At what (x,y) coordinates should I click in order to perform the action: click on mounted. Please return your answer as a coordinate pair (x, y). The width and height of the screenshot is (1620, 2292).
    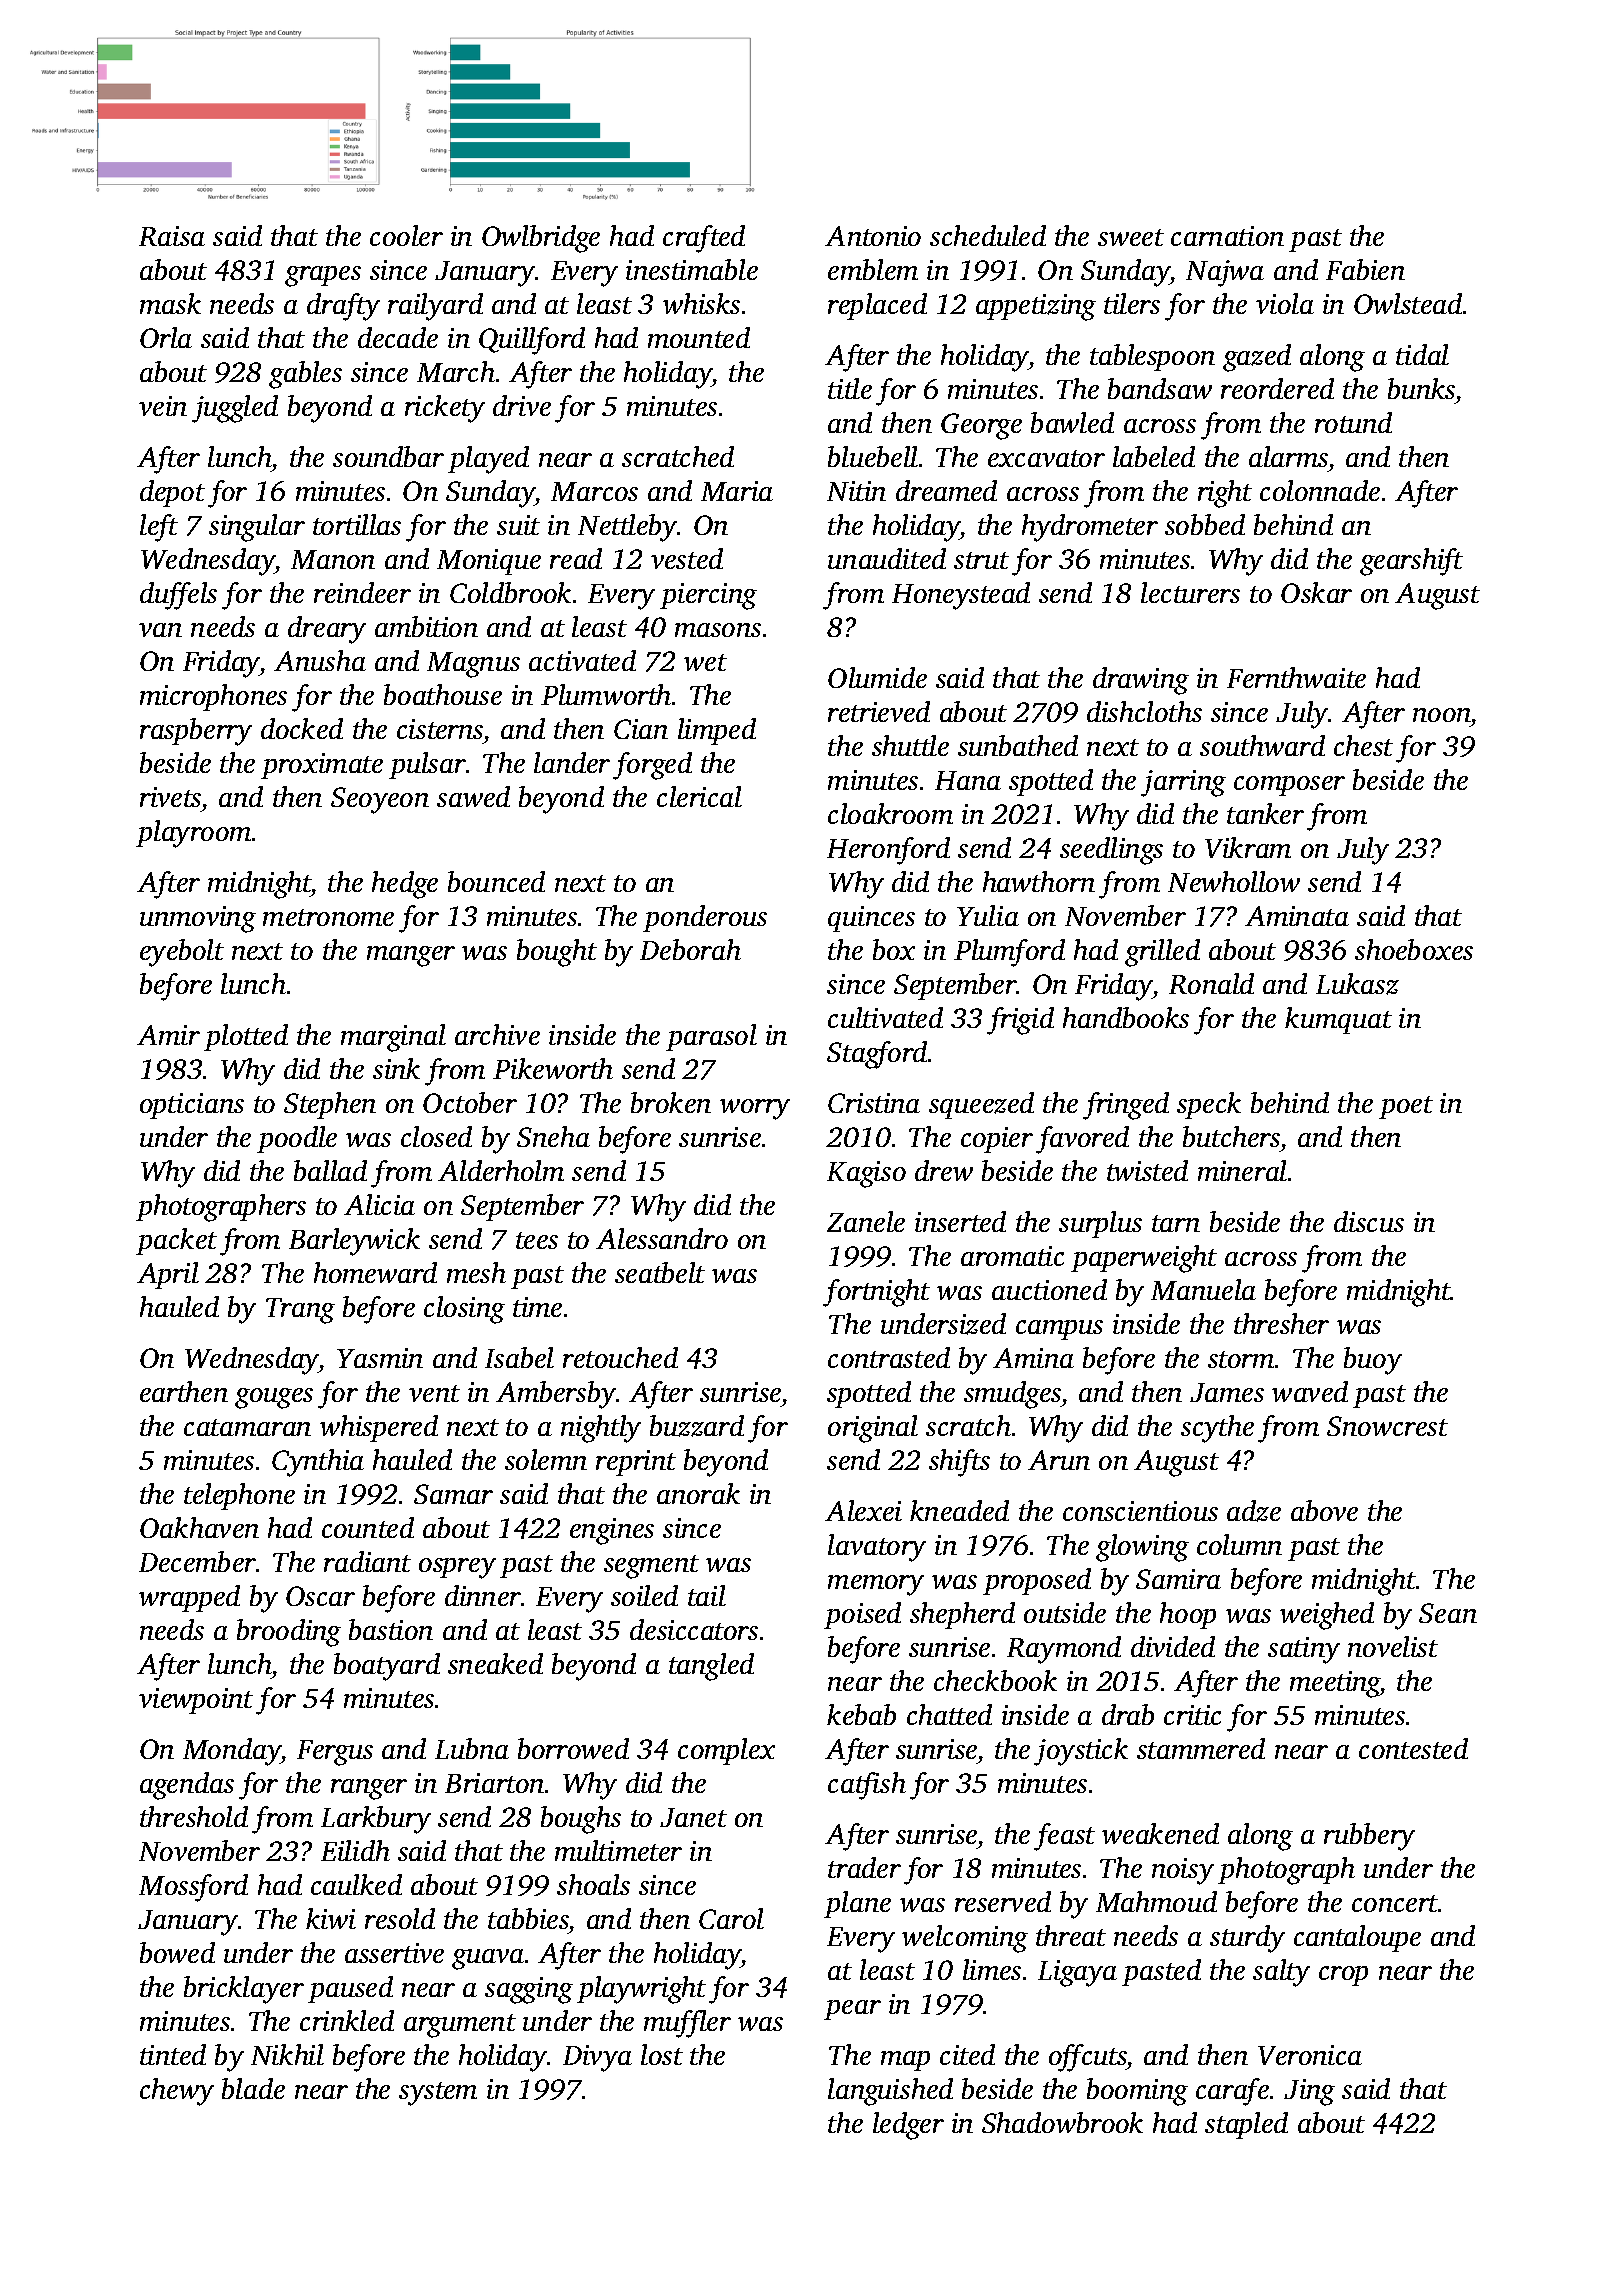
    Looking at the image, I should click on (699, 337).
